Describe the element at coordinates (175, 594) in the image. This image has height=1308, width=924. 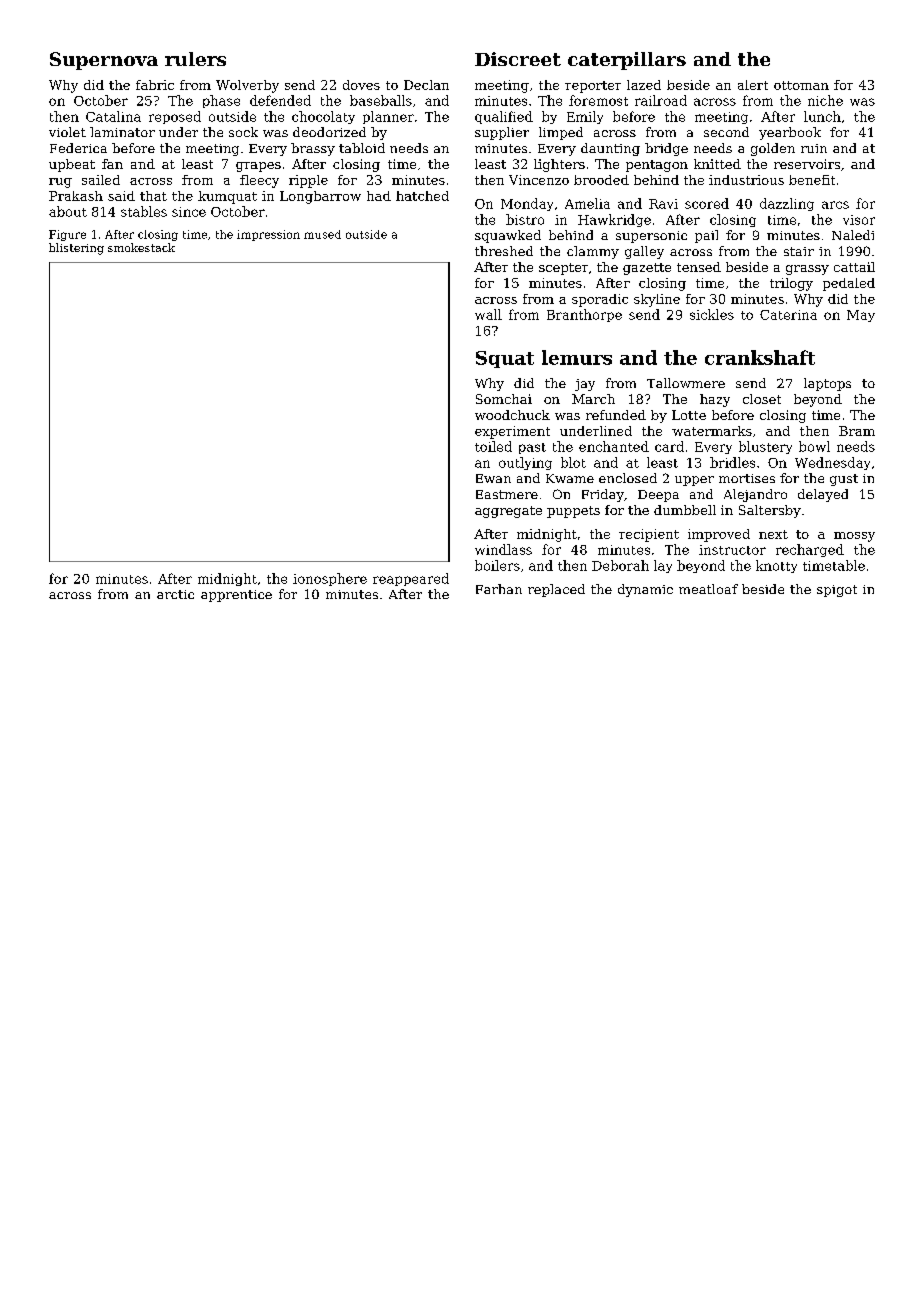
I see `arctic` at that location.
